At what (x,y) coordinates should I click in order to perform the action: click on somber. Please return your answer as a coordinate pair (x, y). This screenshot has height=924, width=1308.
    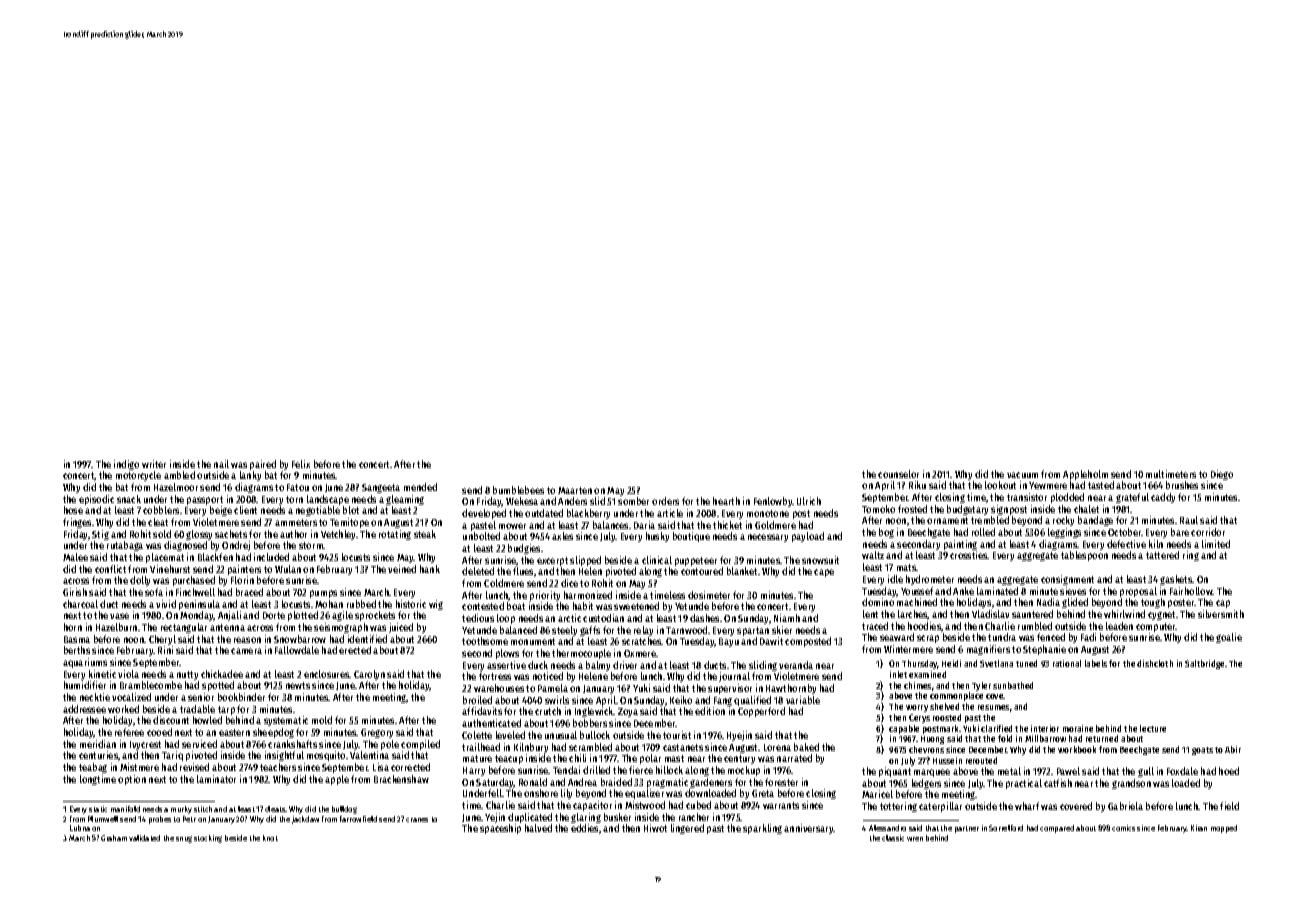
    Looking at the image, I should click on (633, 501).
